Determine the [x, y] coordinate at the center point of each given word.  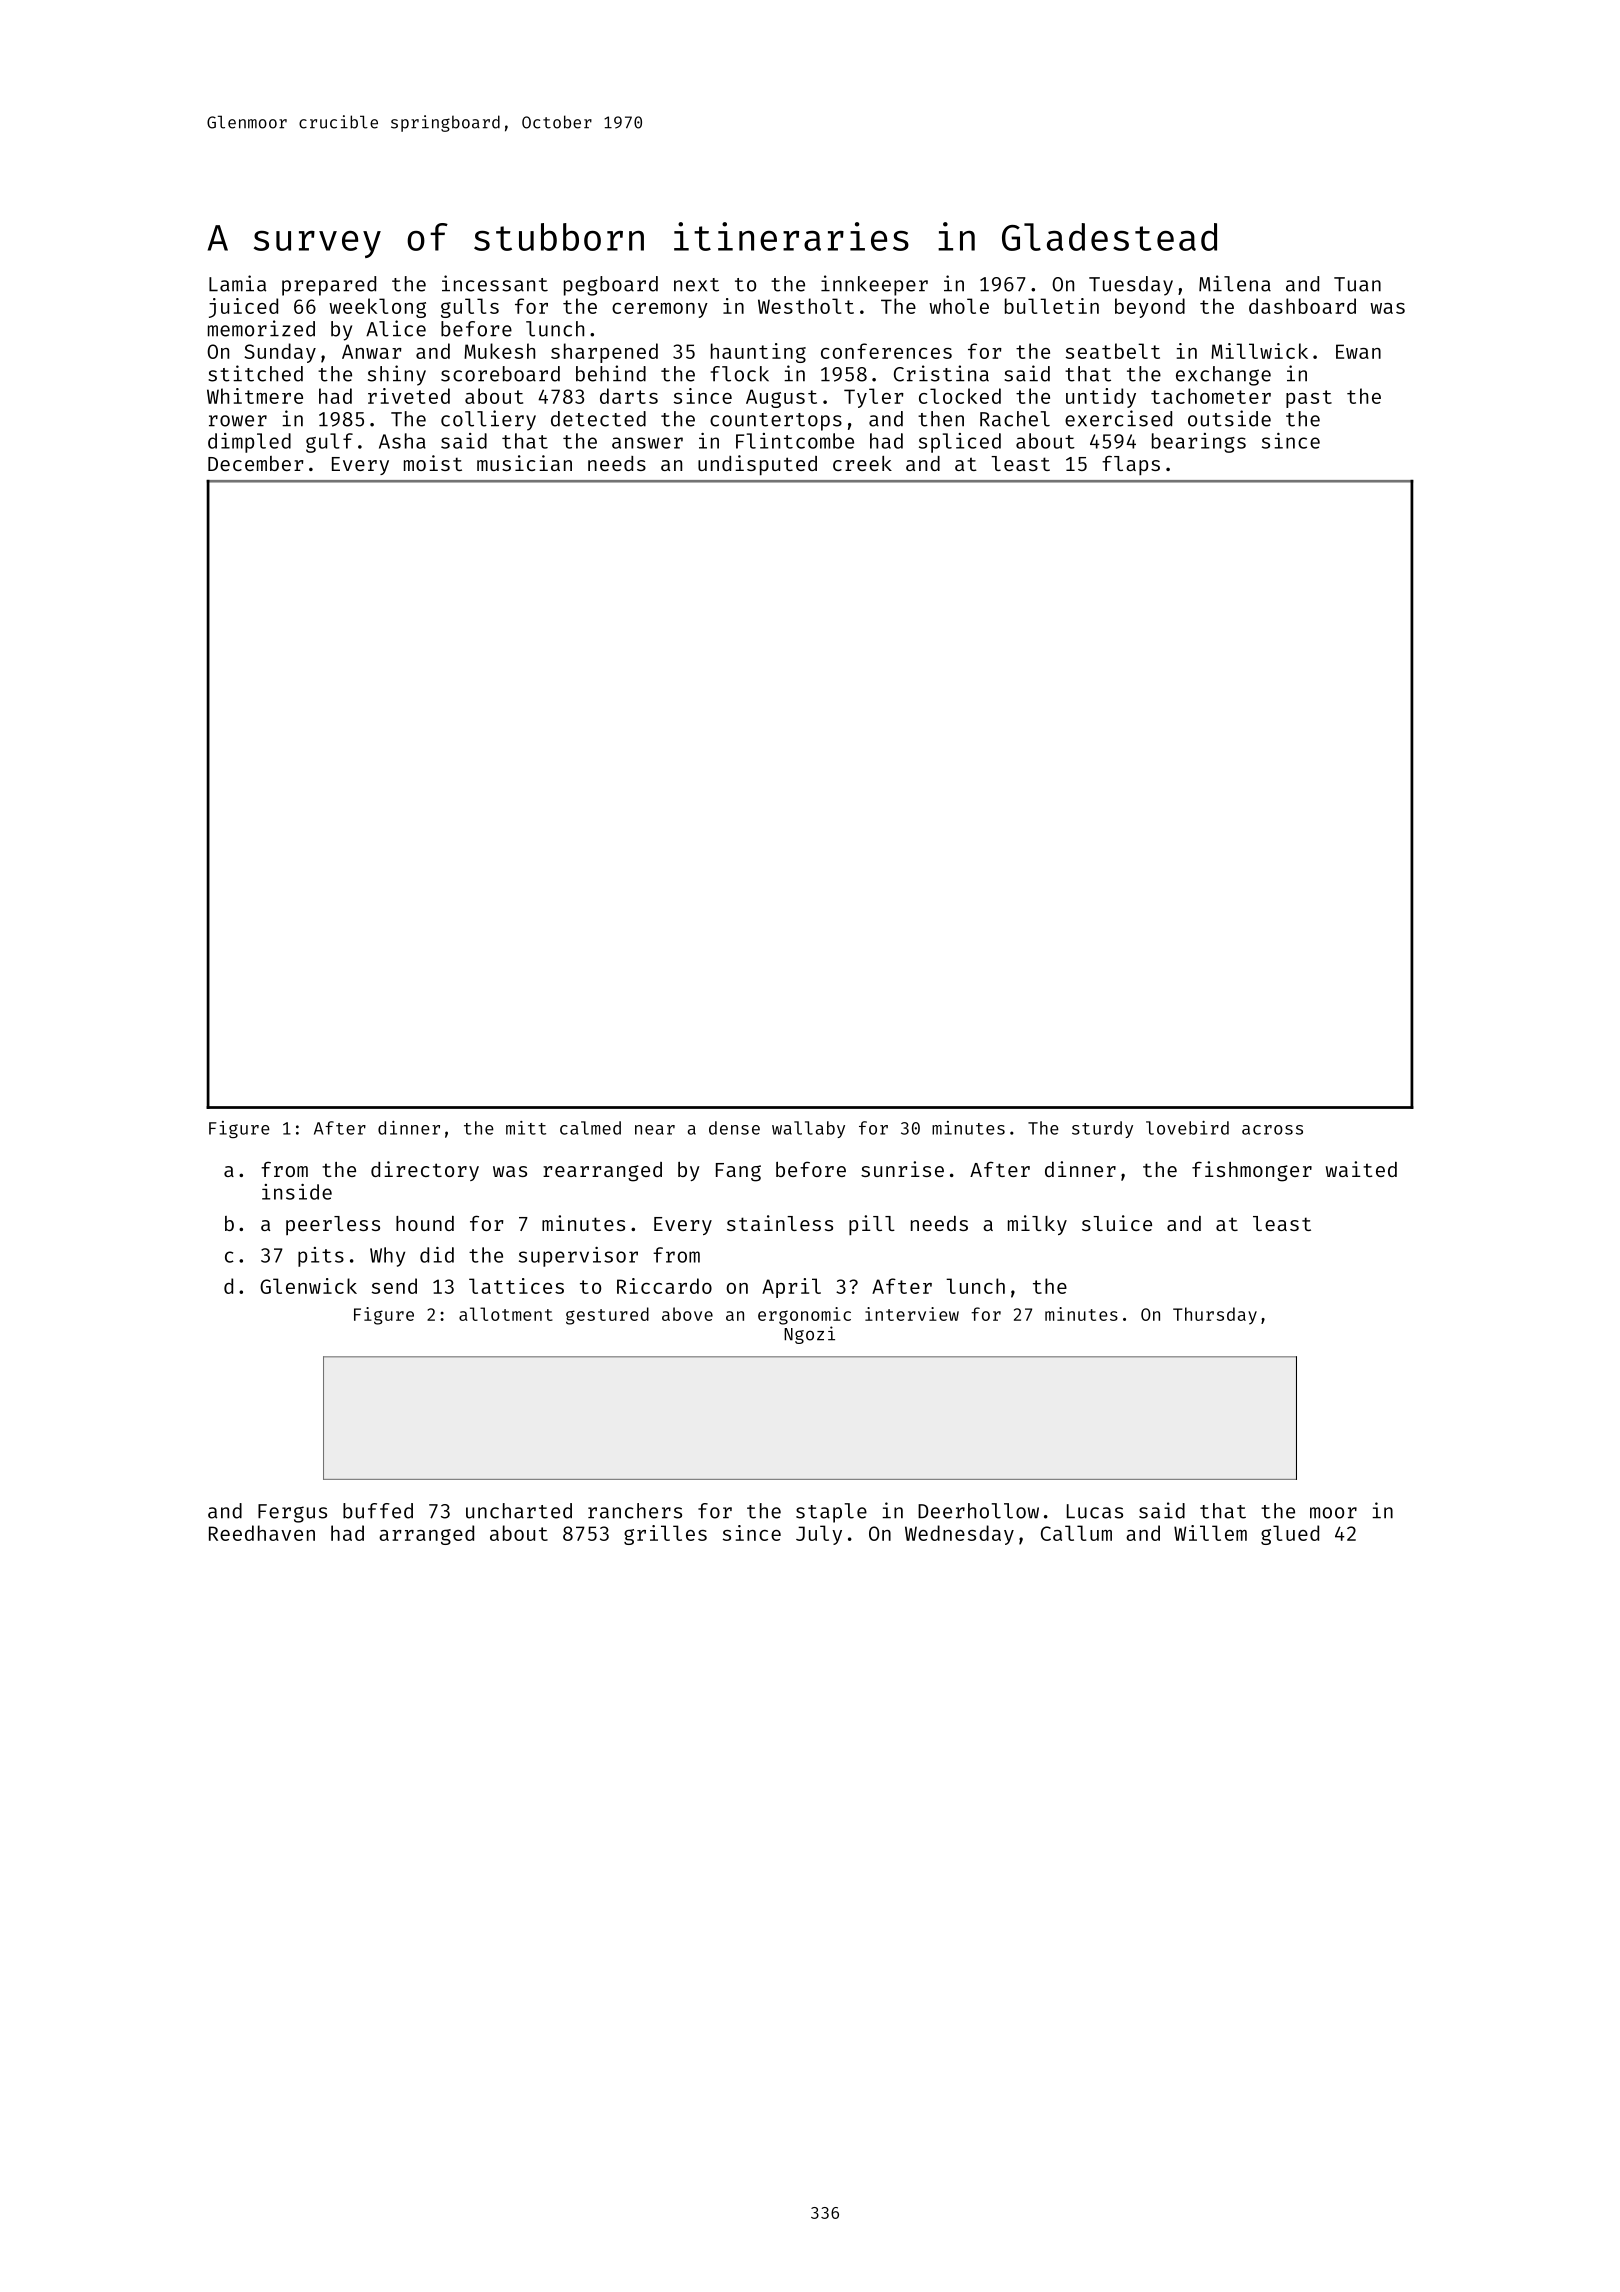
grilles [665, 1535]
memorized [261, 328]
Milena [1235, 283]
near [655, 1130]
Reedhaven [262, 1533]
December [255, 463]
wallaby [808, 1129]
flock [740, 374]
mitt [526, 1128]
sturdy [1102, 1129]
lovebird [1187, 1128]
